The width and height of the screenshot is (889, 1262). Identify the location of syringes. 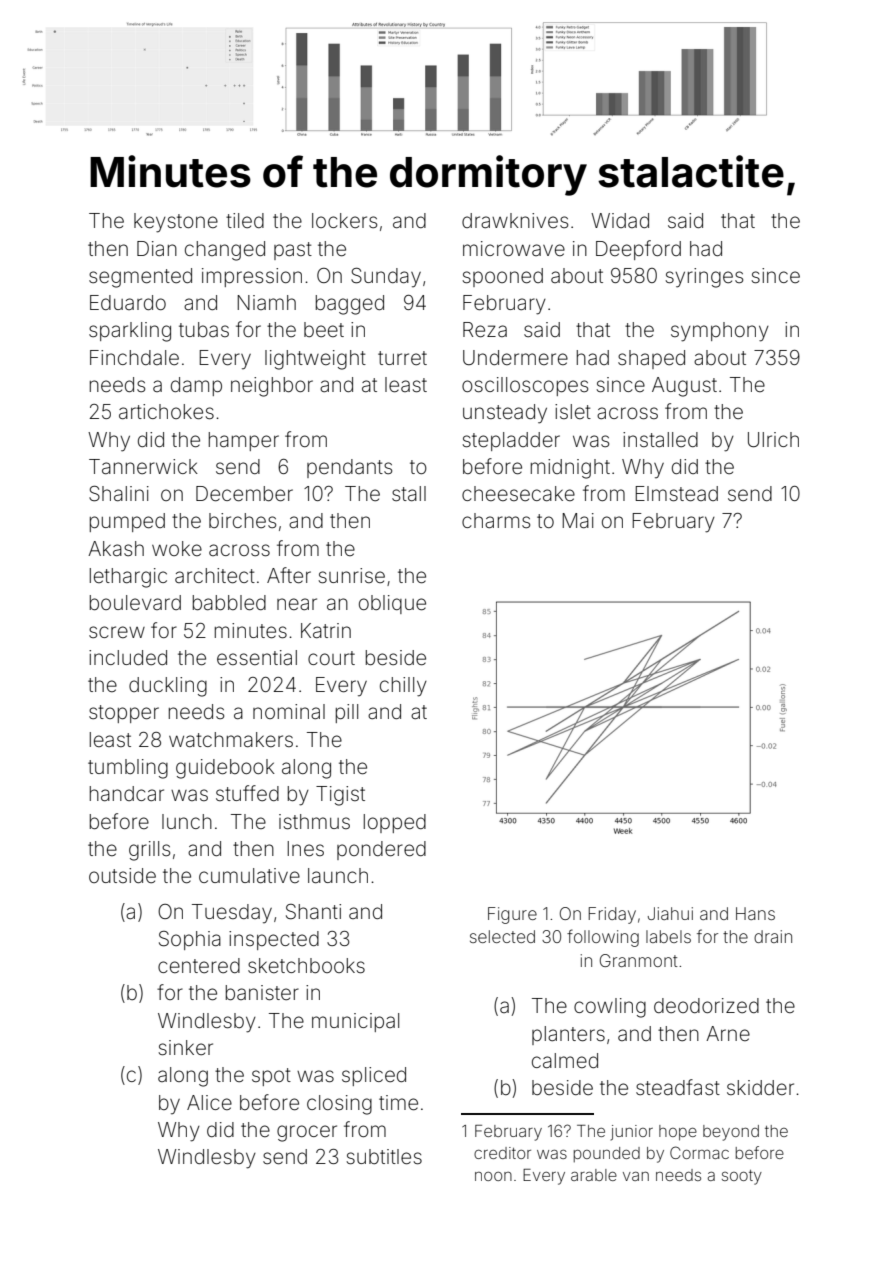
(704, 278).
